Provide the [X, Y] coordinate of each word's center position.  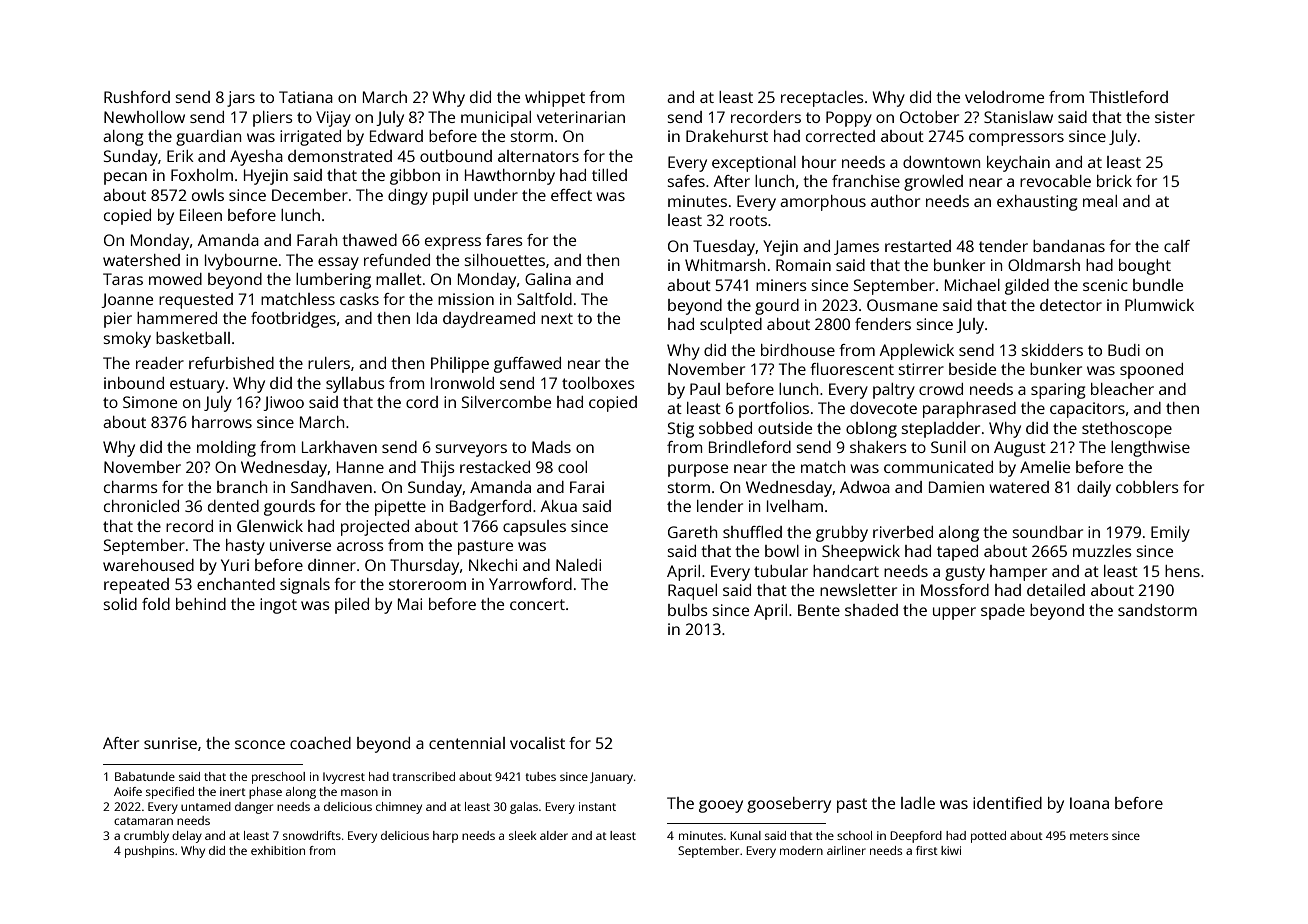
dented [233, 506]
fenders [883, 324]
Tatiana [306, 97]
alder [554, 835]
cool [572, 467]
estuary [197, 385]
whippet [555, 99]
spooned [1151, 371]
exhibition [278, 850]
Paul [705, 389]
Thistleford [1128, 97]
